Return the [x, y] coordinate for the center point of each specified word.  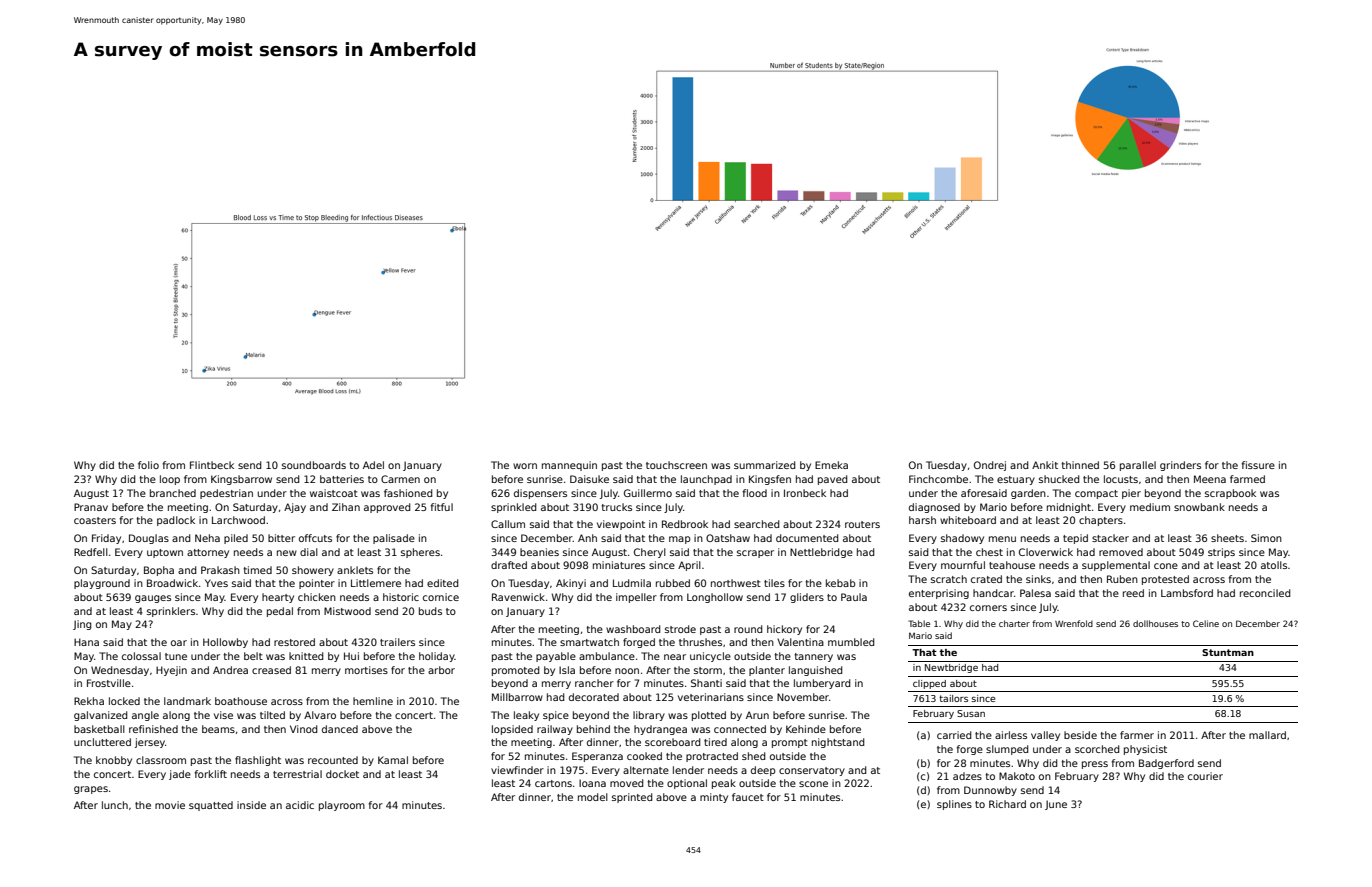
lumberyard [822, 684]
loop [170, 480]
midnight [1069, 508]
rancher [594, 683]
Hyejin [171, 671]
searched [757, 524]
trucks [616, 507]
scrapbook [1230, 494]
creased [271, 670]
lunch [115, 805]
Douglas [149, 539]
